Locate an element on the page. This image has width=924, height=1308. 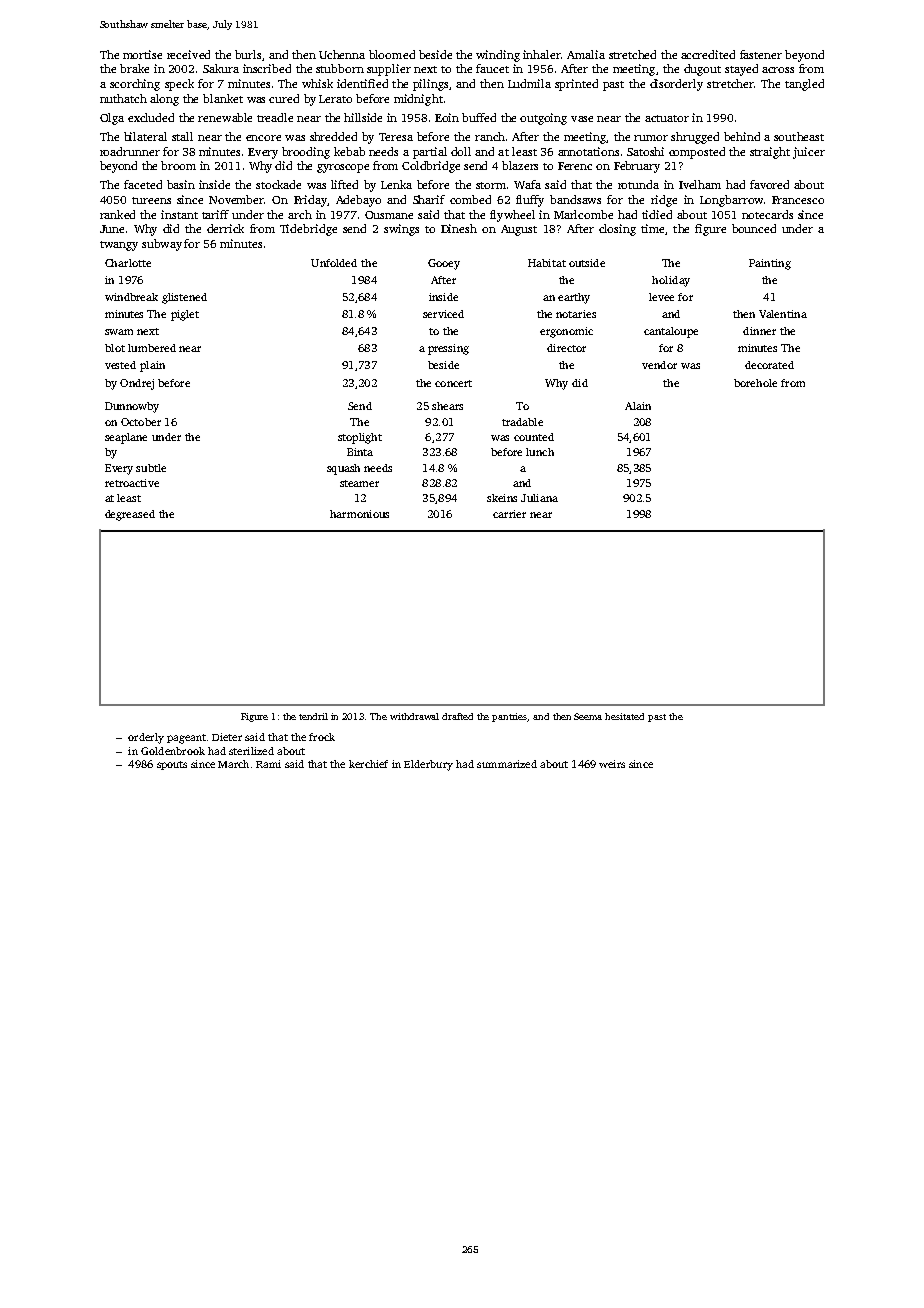
stoplight is located at coordinates (360, 438).
